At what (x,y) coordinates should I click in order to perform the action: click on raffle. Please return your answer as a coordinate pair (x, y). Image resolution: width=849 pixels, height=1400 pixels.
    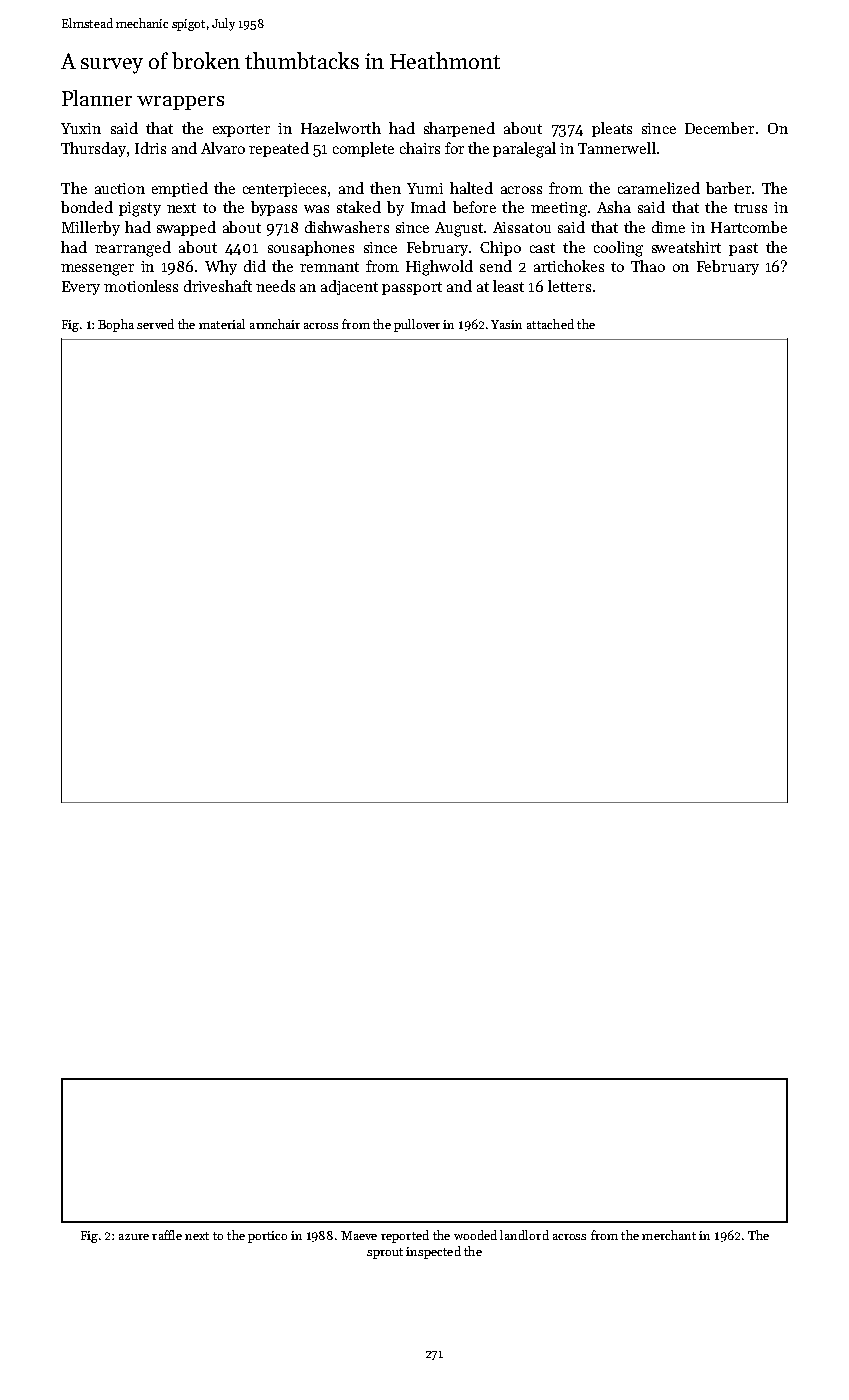
    Looking at the image, I should click on (167, 1235).
